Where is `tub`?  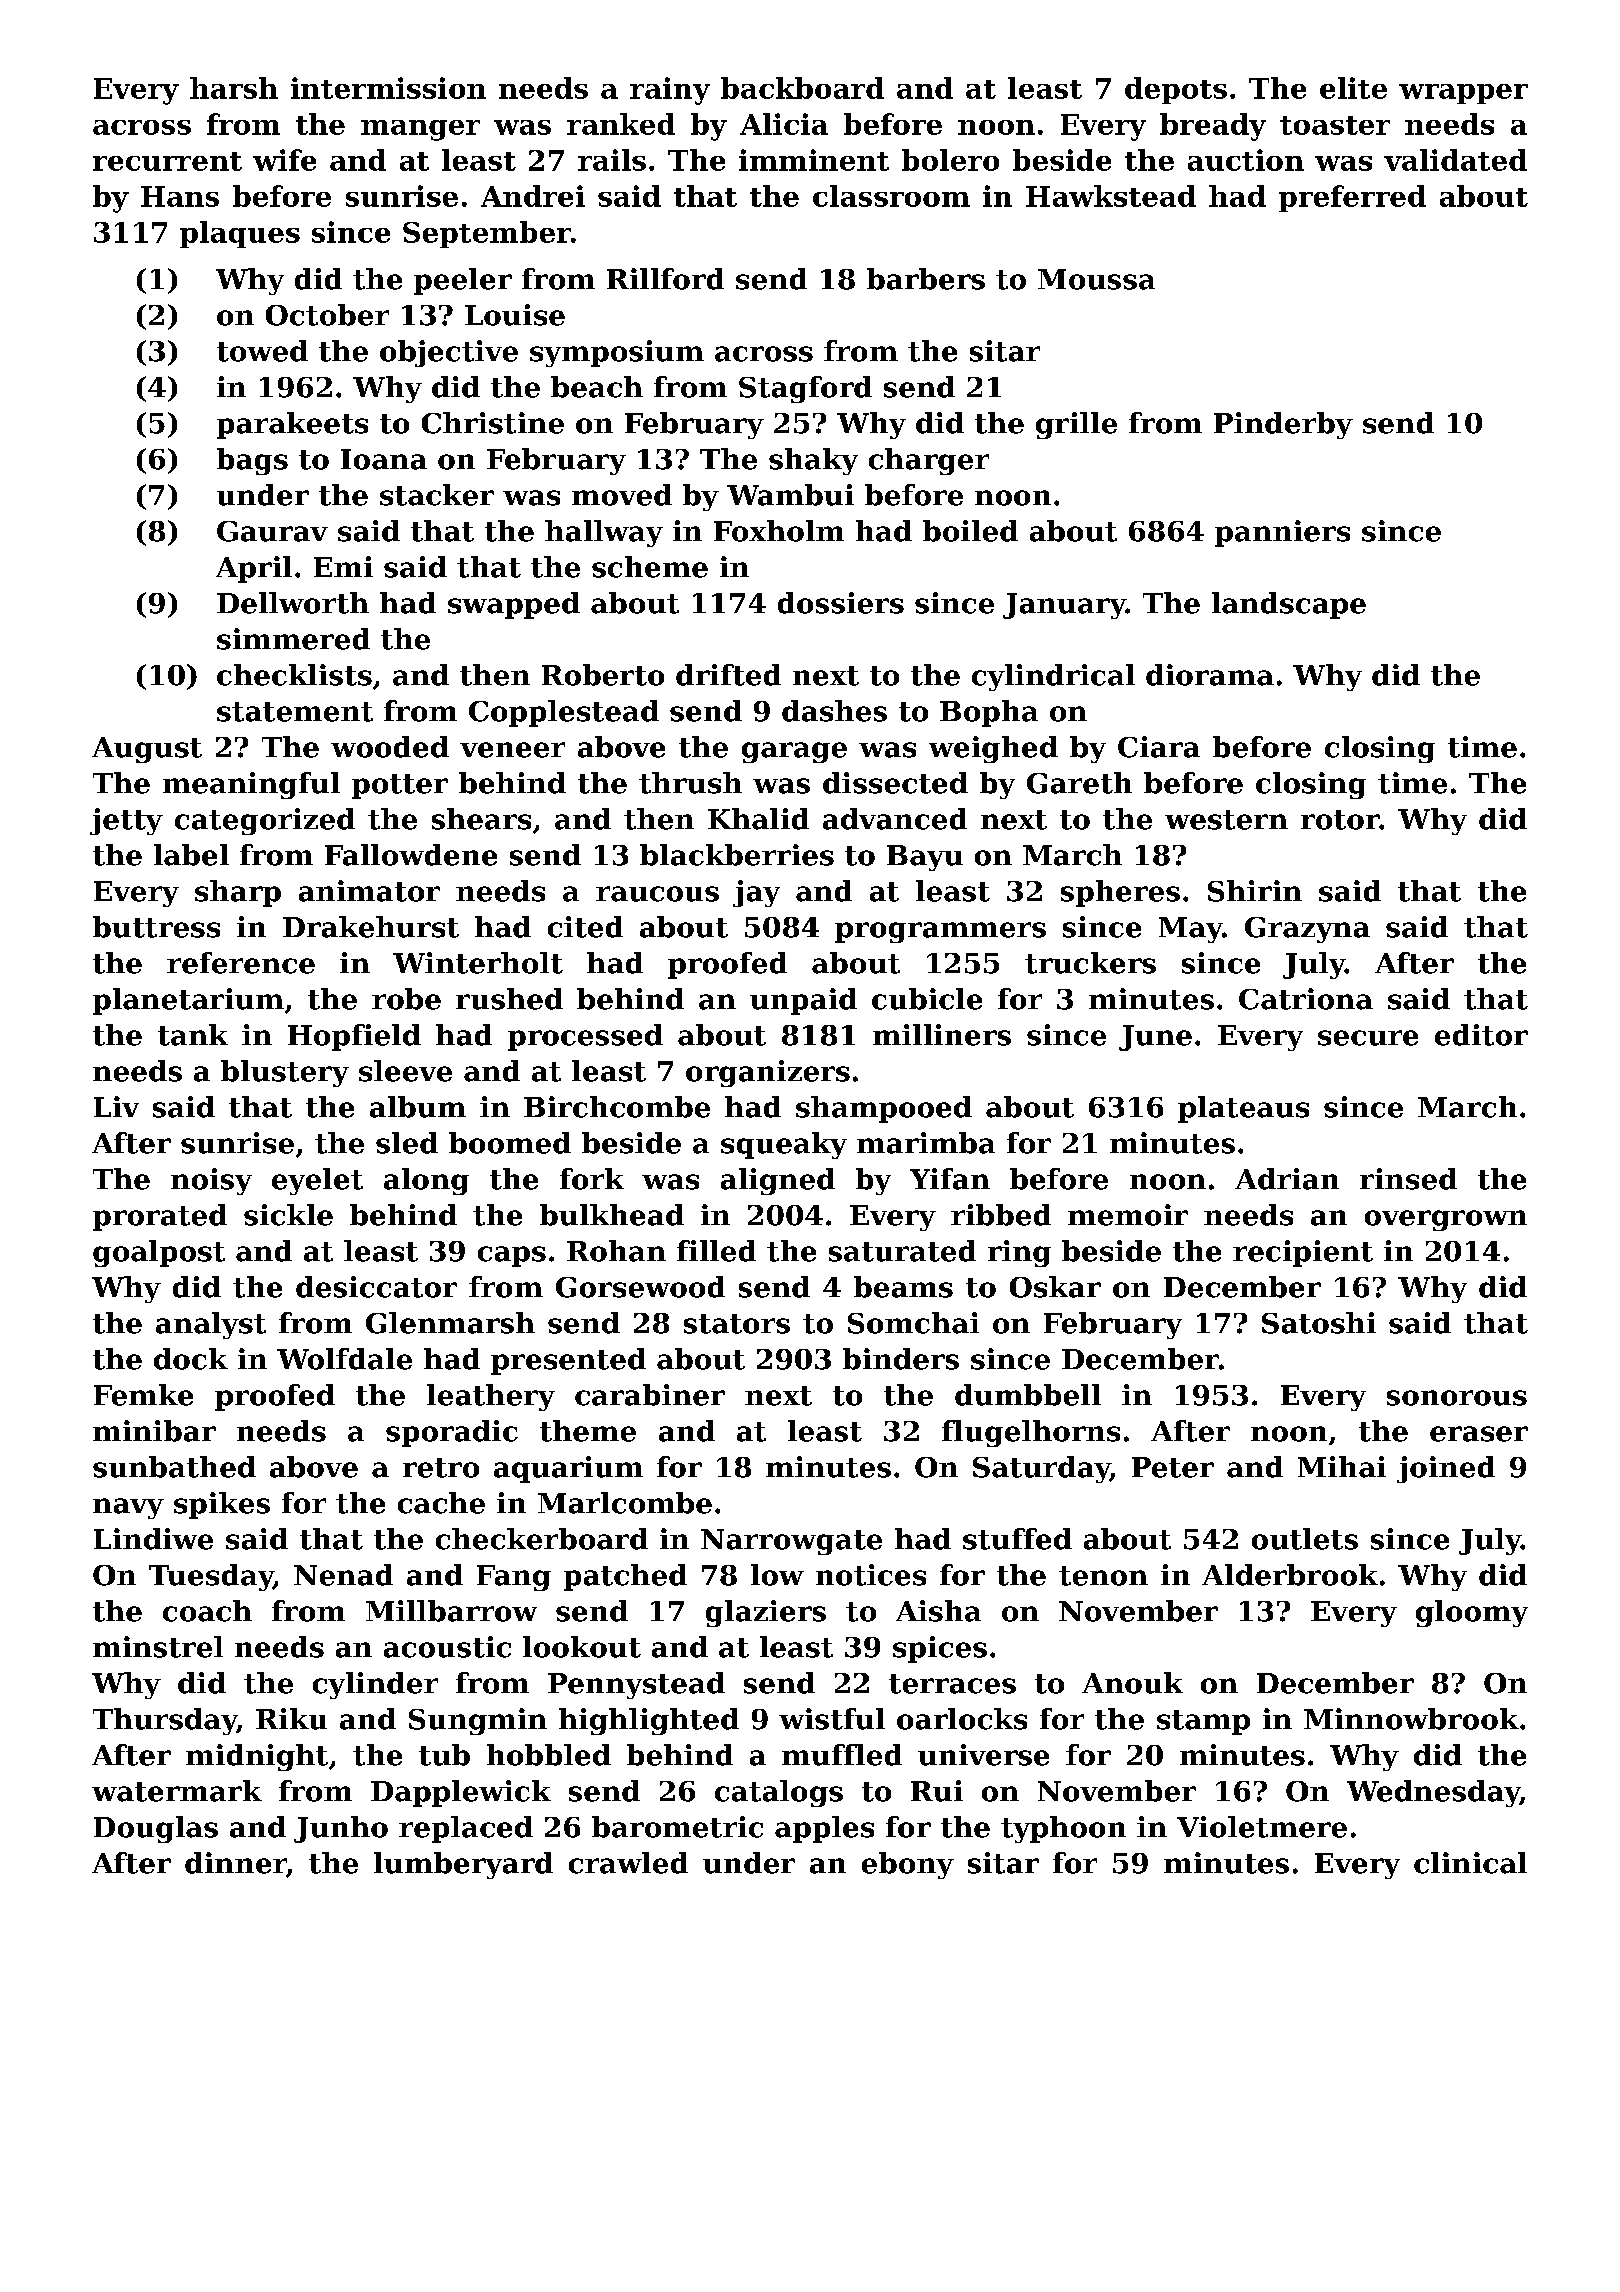
tub is located at coordinates (444, 1755).
